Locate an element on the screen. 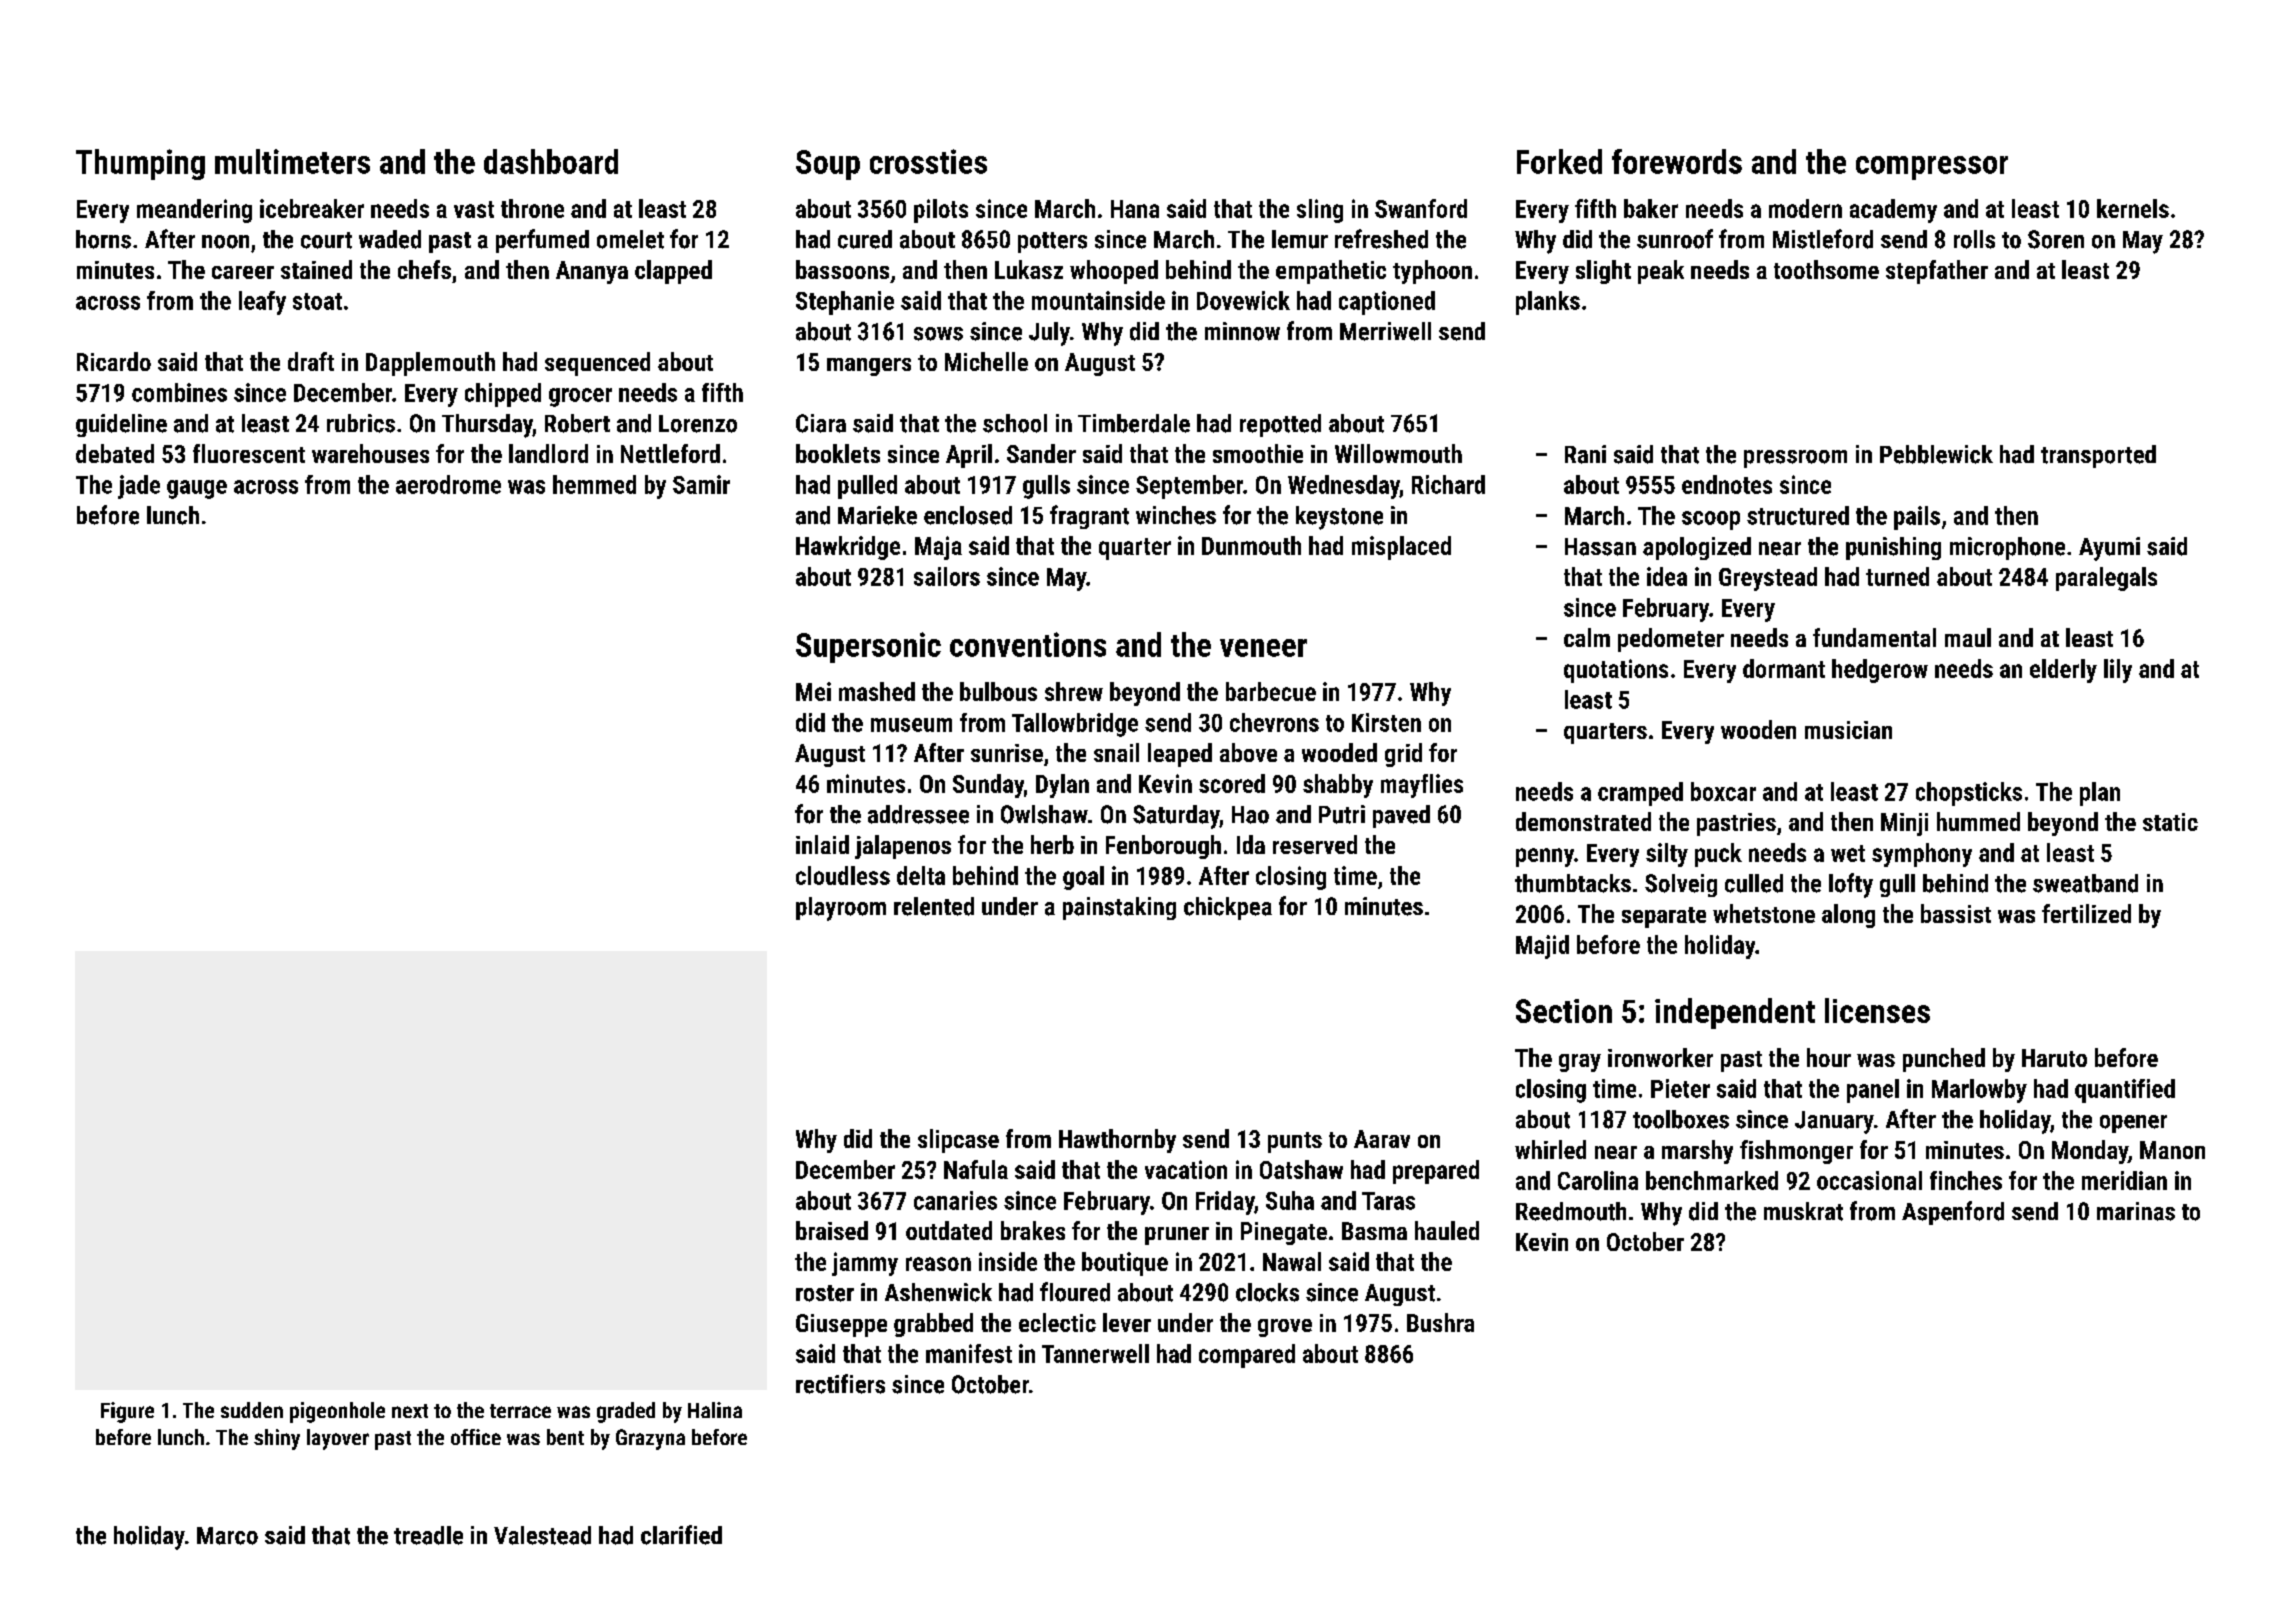 The image size is (2282, 1614). Bushra is located at coordinates (1440, 1322).
